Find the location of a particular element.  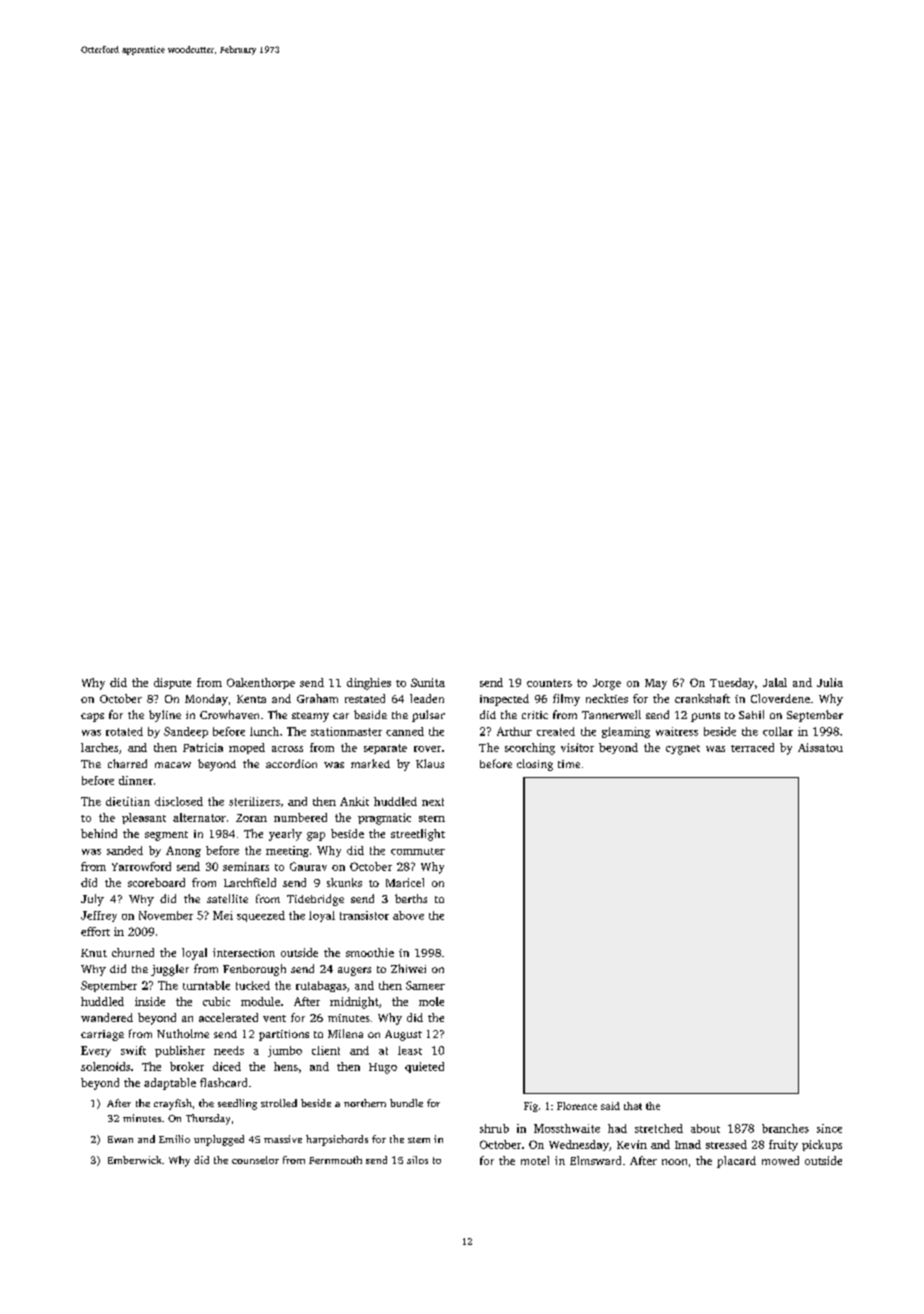

disclosed is located at coordinates (179, 801).
